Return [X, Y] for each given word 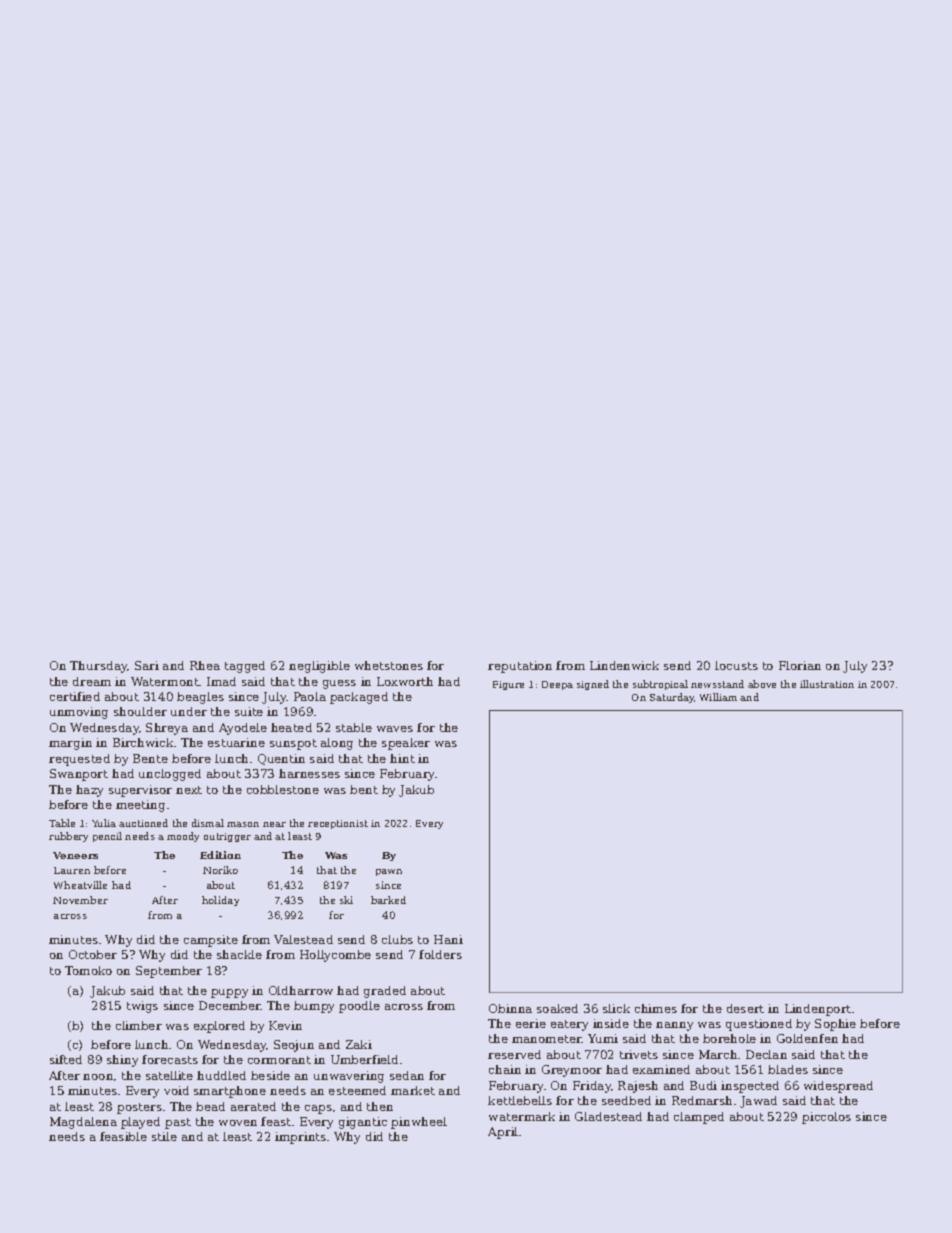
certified [75, 696]
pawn [389, 872]
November [80, 900]
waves [395, 729]
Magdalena [83, 1123]
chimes [656, 1008]
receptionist [338, 824]
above [762, 684]
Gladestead [608, 1116]
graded [385, 992]
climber [139, 1025]
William [718, 697]
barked [388, 900]
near [274, 824]
